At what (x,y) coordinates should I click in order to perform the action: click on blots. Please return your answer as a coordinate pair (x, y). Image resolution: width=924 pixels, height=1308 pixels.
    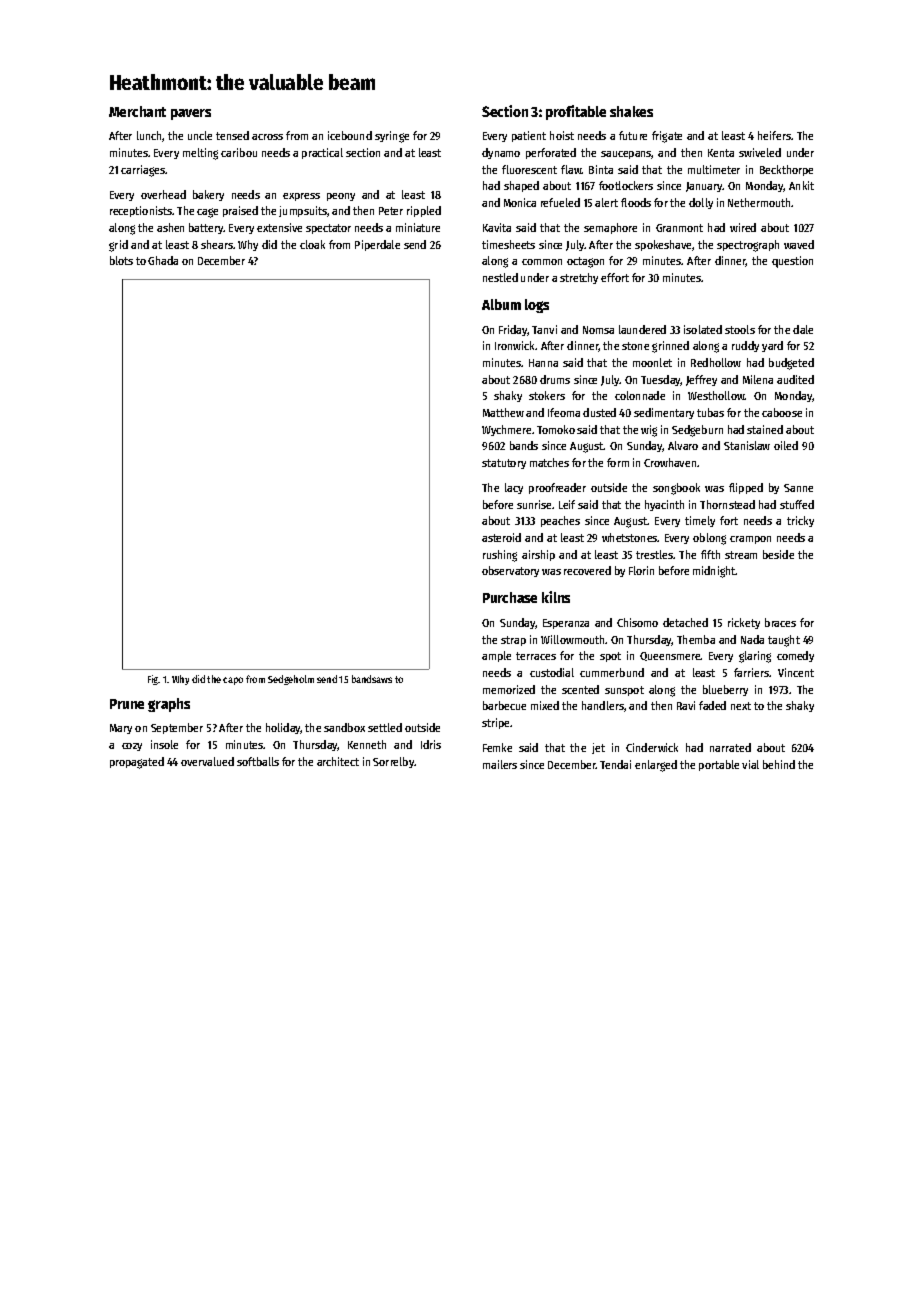
    Looking at the image, I should click on (121, 260).
